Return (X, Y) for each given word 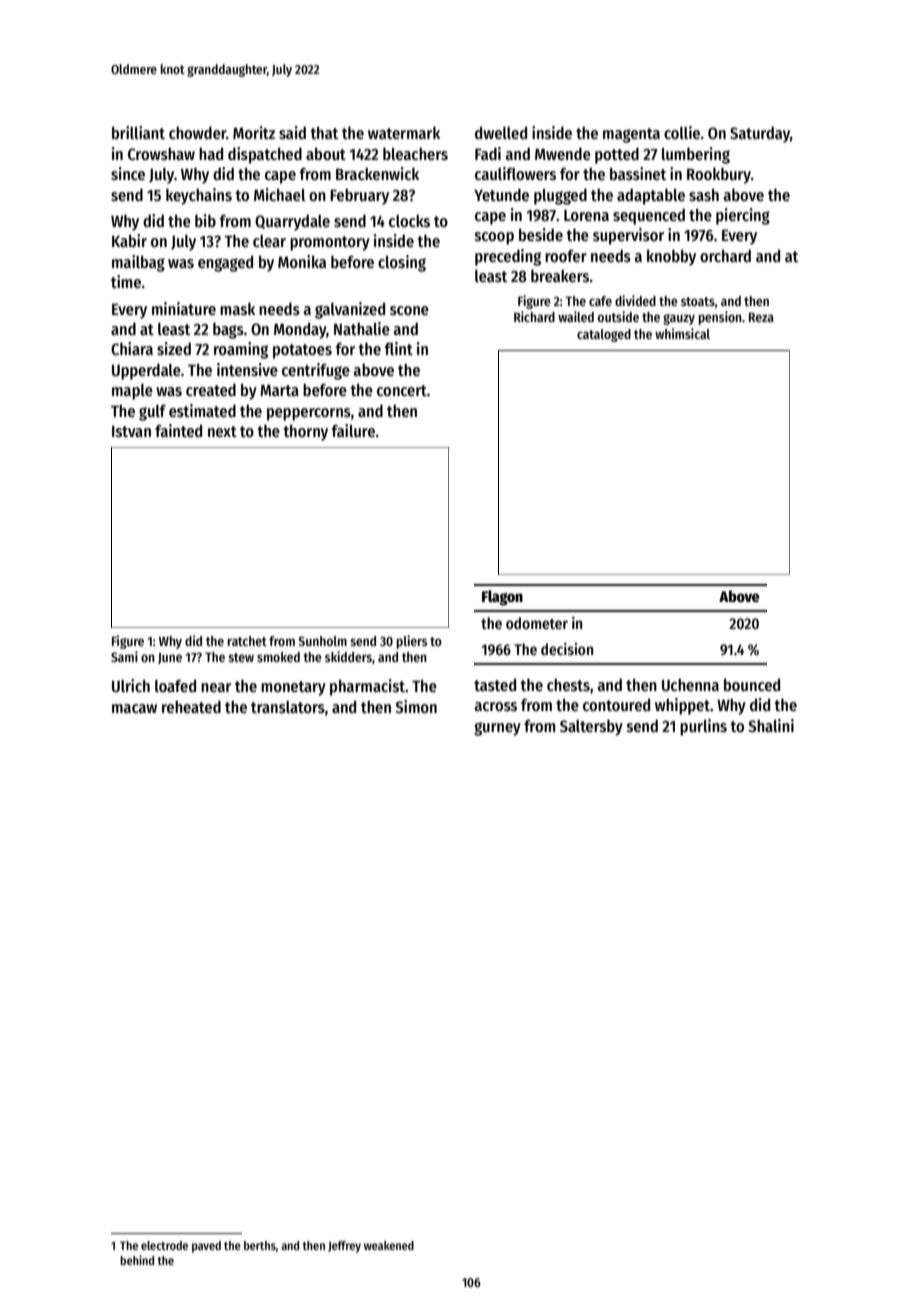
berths (260, 1245)
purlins (703, 727)
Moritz (254, 132)
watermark (404, 132)
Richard (534, 316)
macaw (134, 708)
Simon (416, 706)
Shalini (771, 725)
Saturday (760, 134)
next (222, 431)
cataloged (604, 335)
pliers (412, 642)
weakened (389, 1245)
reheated (191, 706)
